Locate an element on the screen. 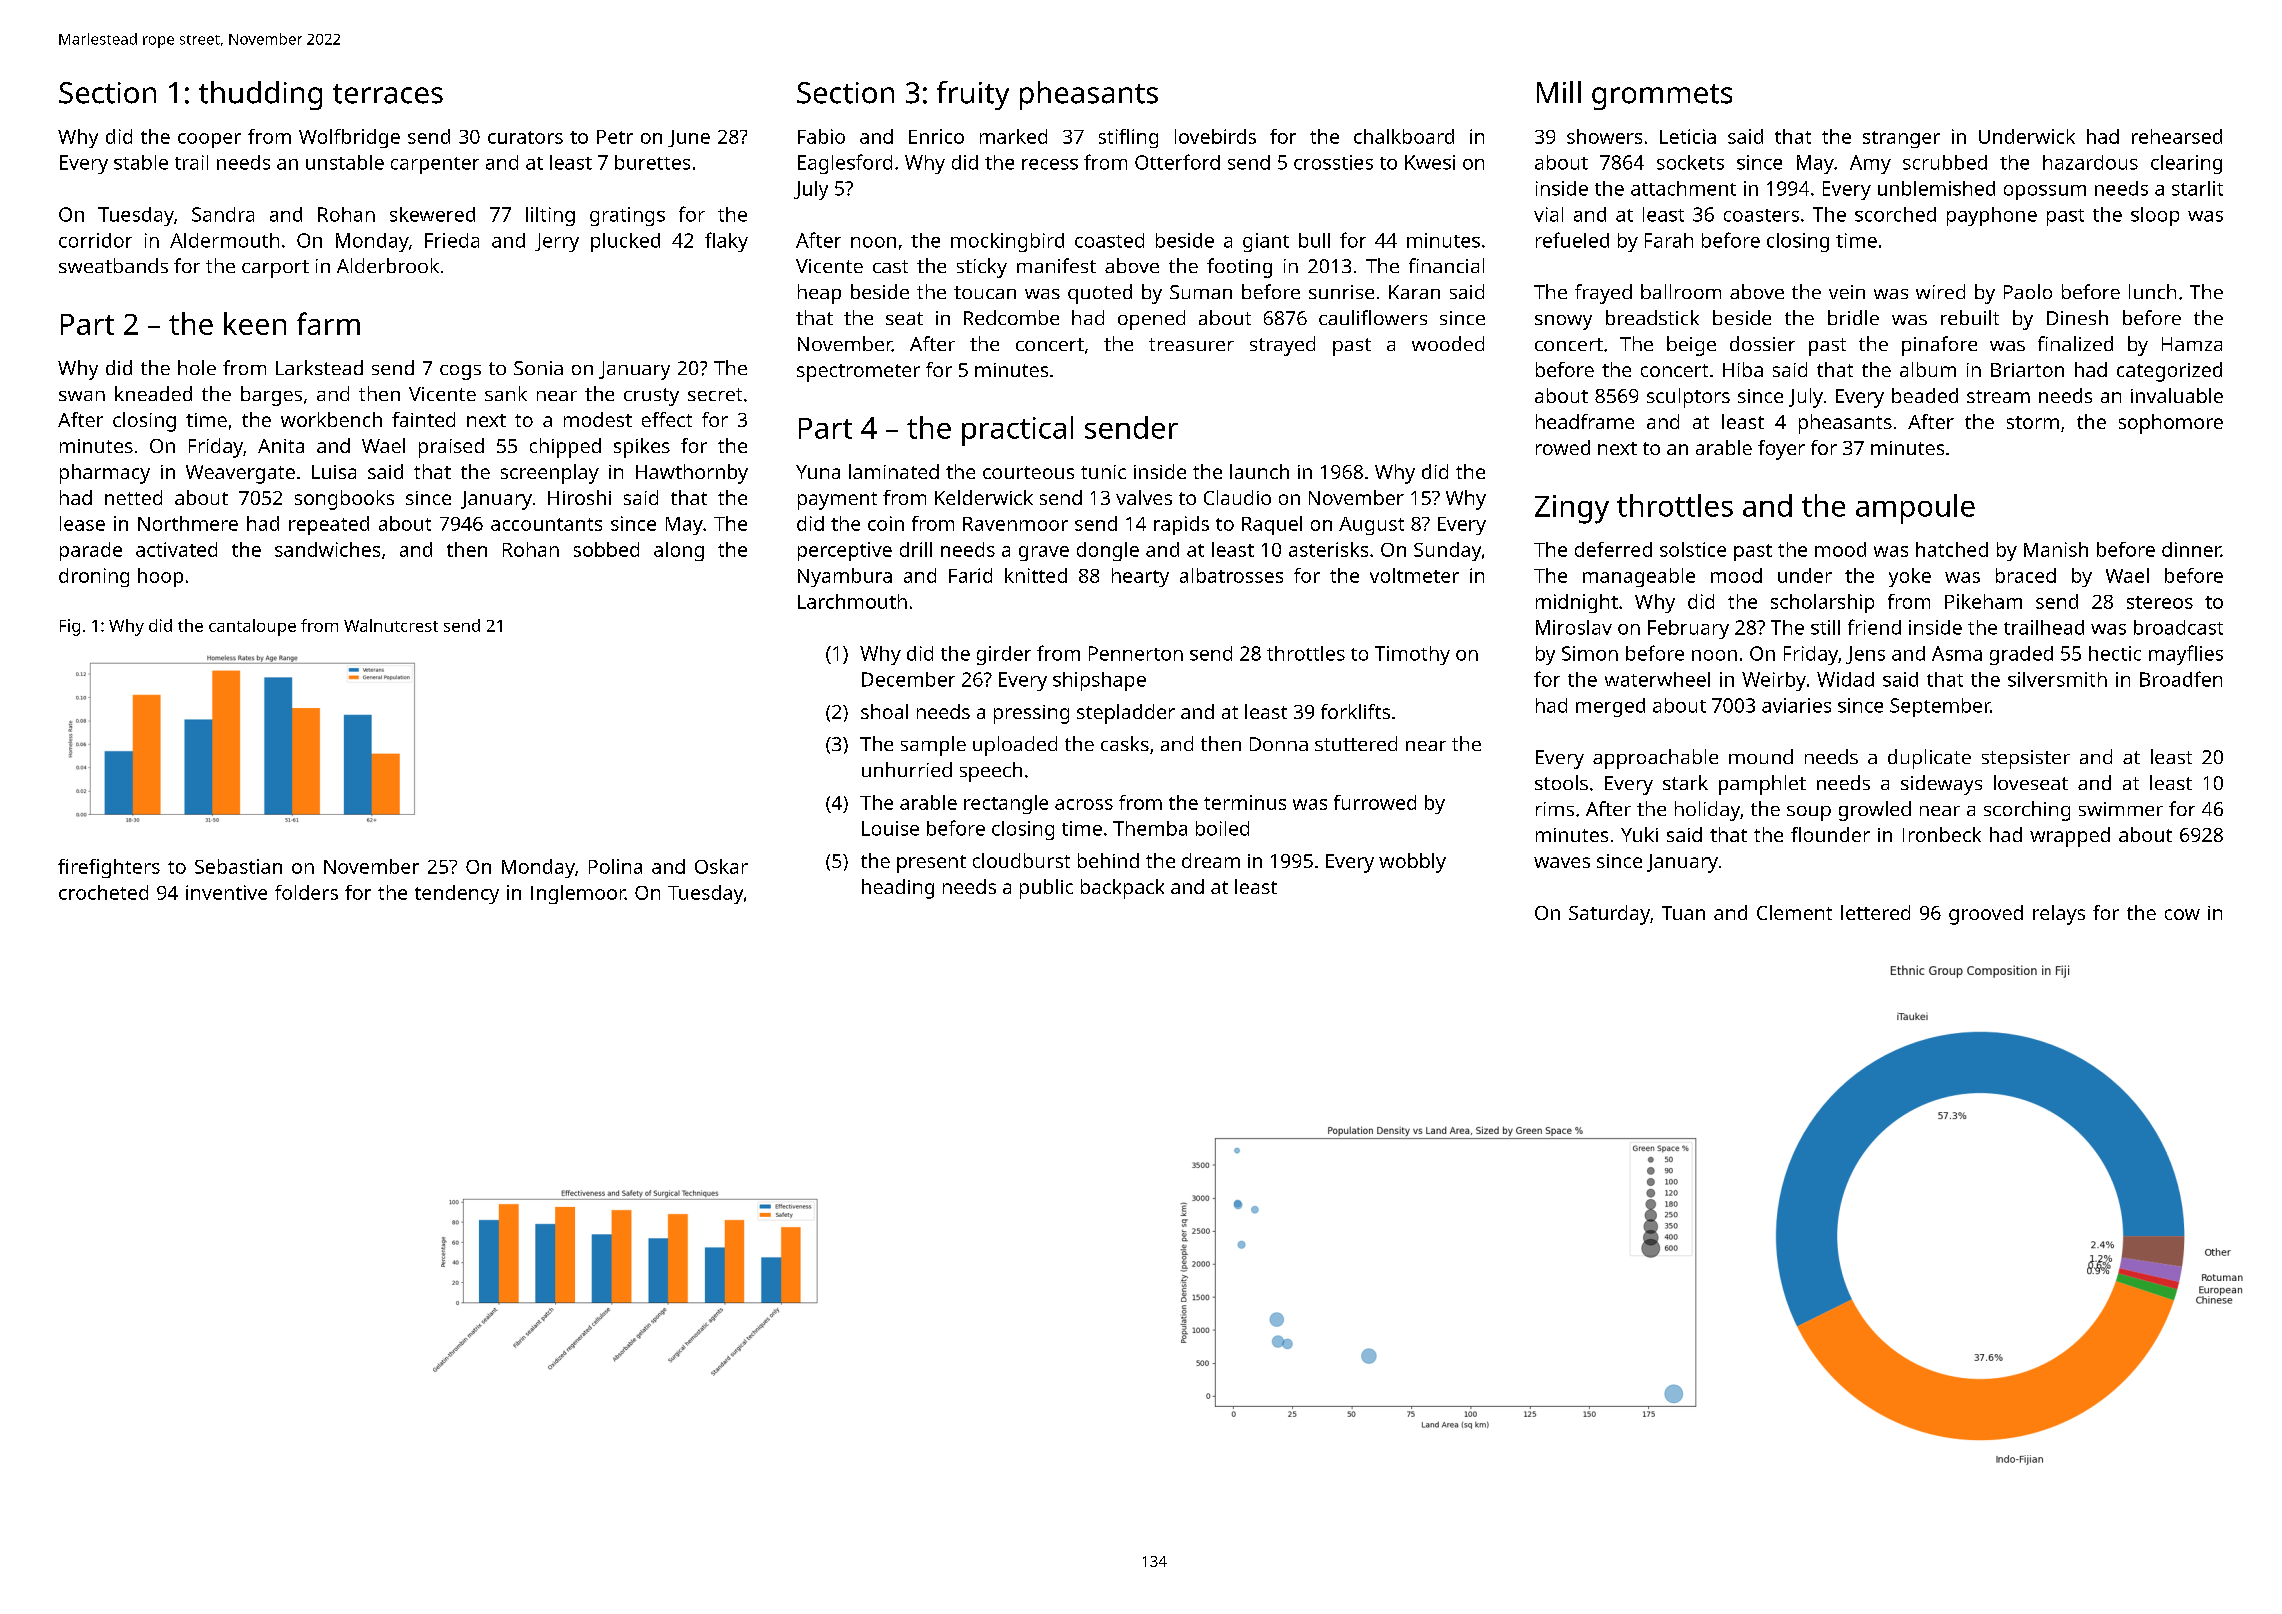  Sebastian is located at coordinates (238, 866).
